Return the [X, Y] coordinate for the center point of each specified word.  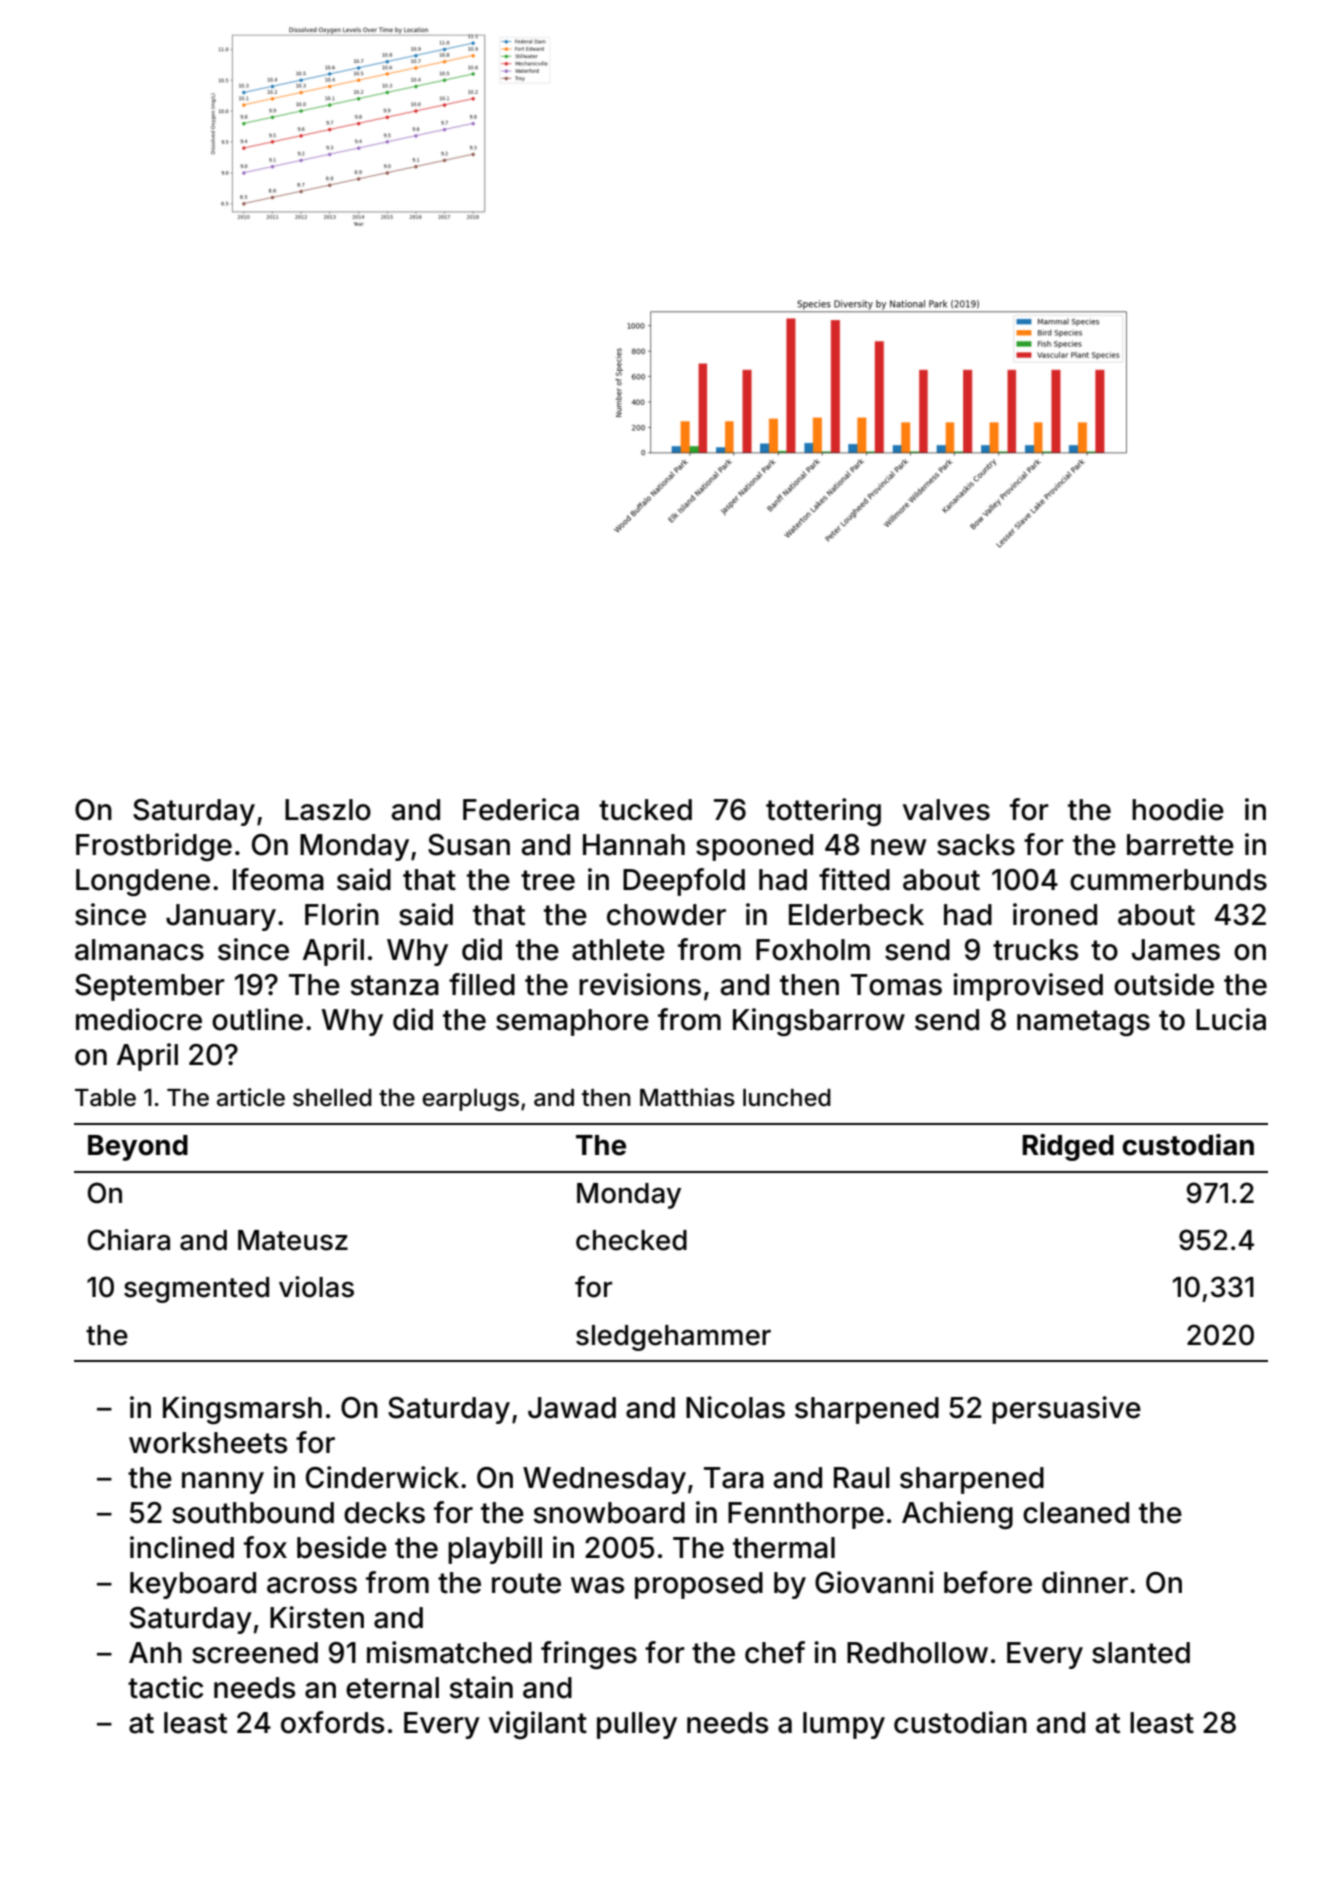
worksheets [208, 1443]
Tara [734, 1478]
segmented [196, 1290]
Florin [342, 914]
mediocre [139, 1019]
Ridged [1068, 1147]
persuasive [1066, 1410]
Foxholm [813, 950]
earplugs [470, 1100]
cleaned [1076, 1513]
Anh [155, 1652]
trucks [1036, 950]
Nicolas [735, 1407]
